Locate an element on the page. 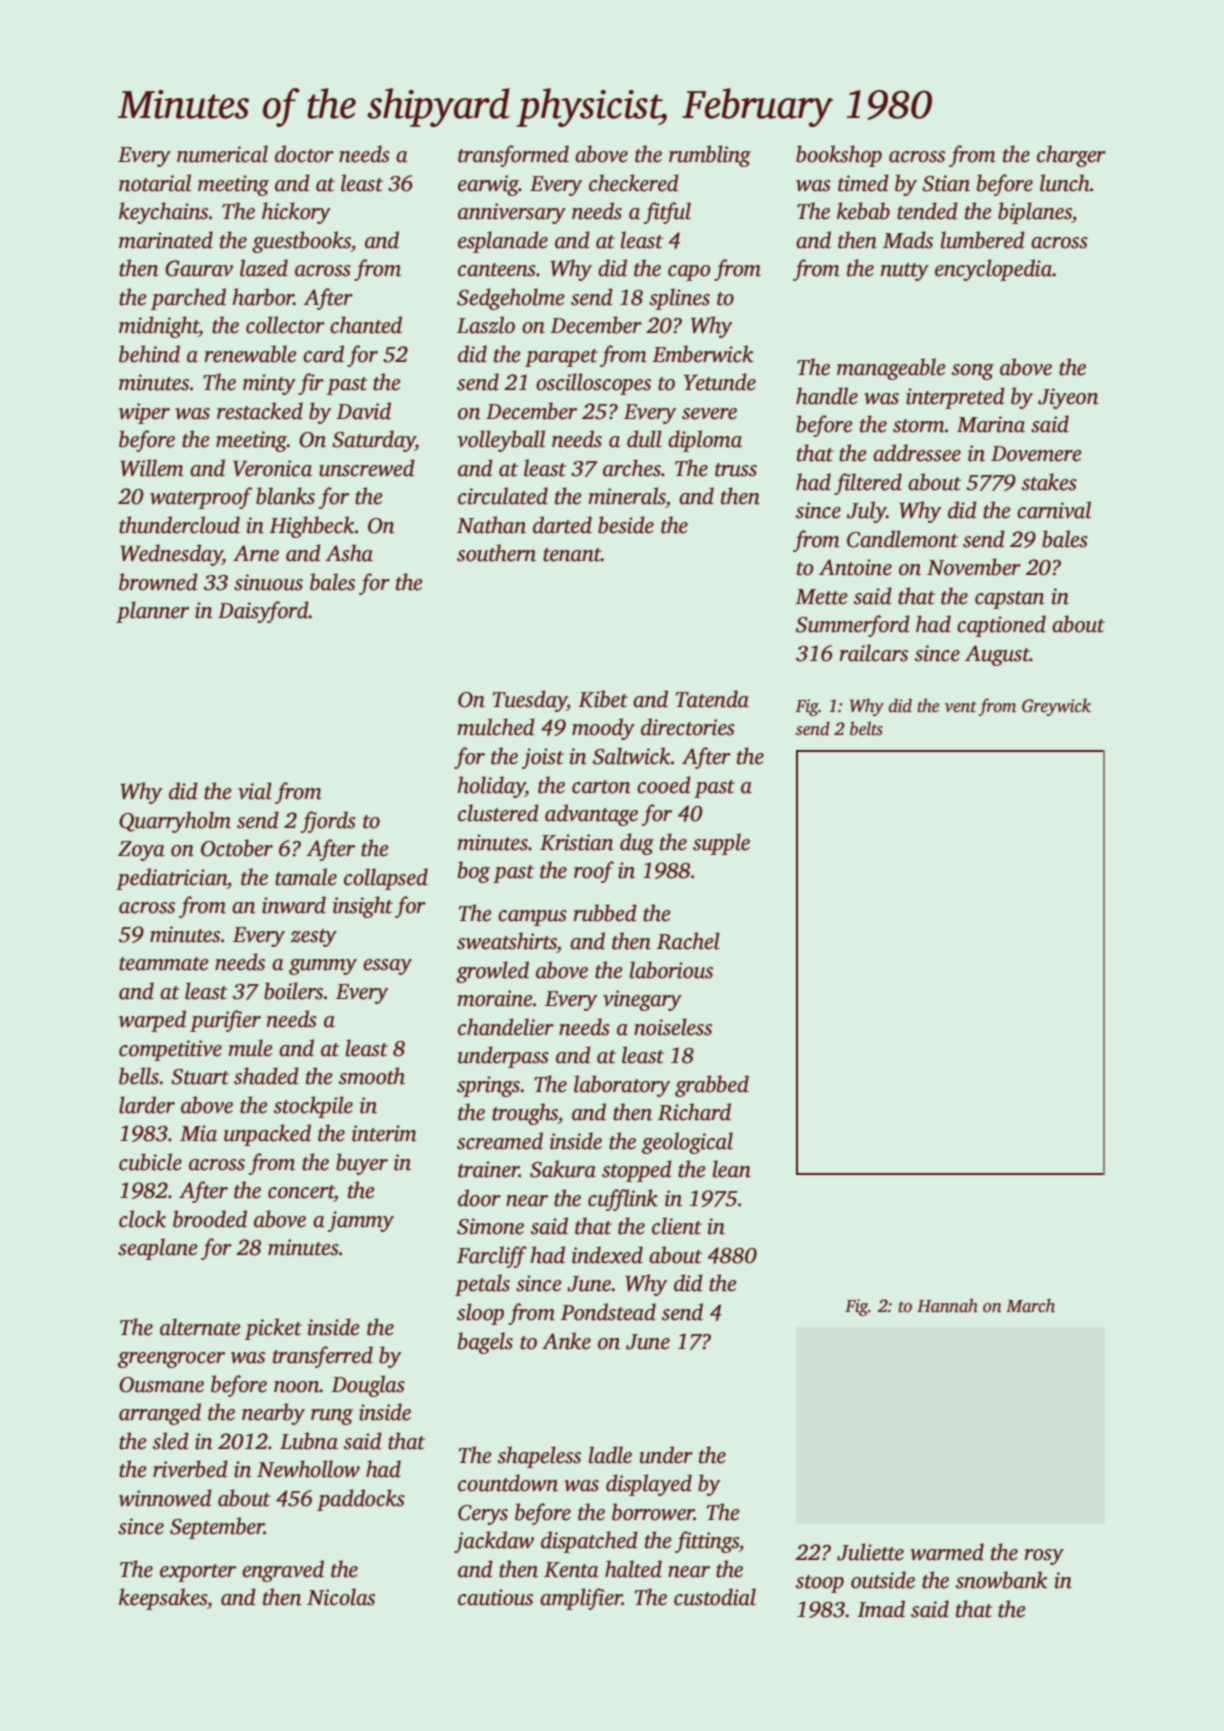  guestbooks is located at coordinates (301, 242).
